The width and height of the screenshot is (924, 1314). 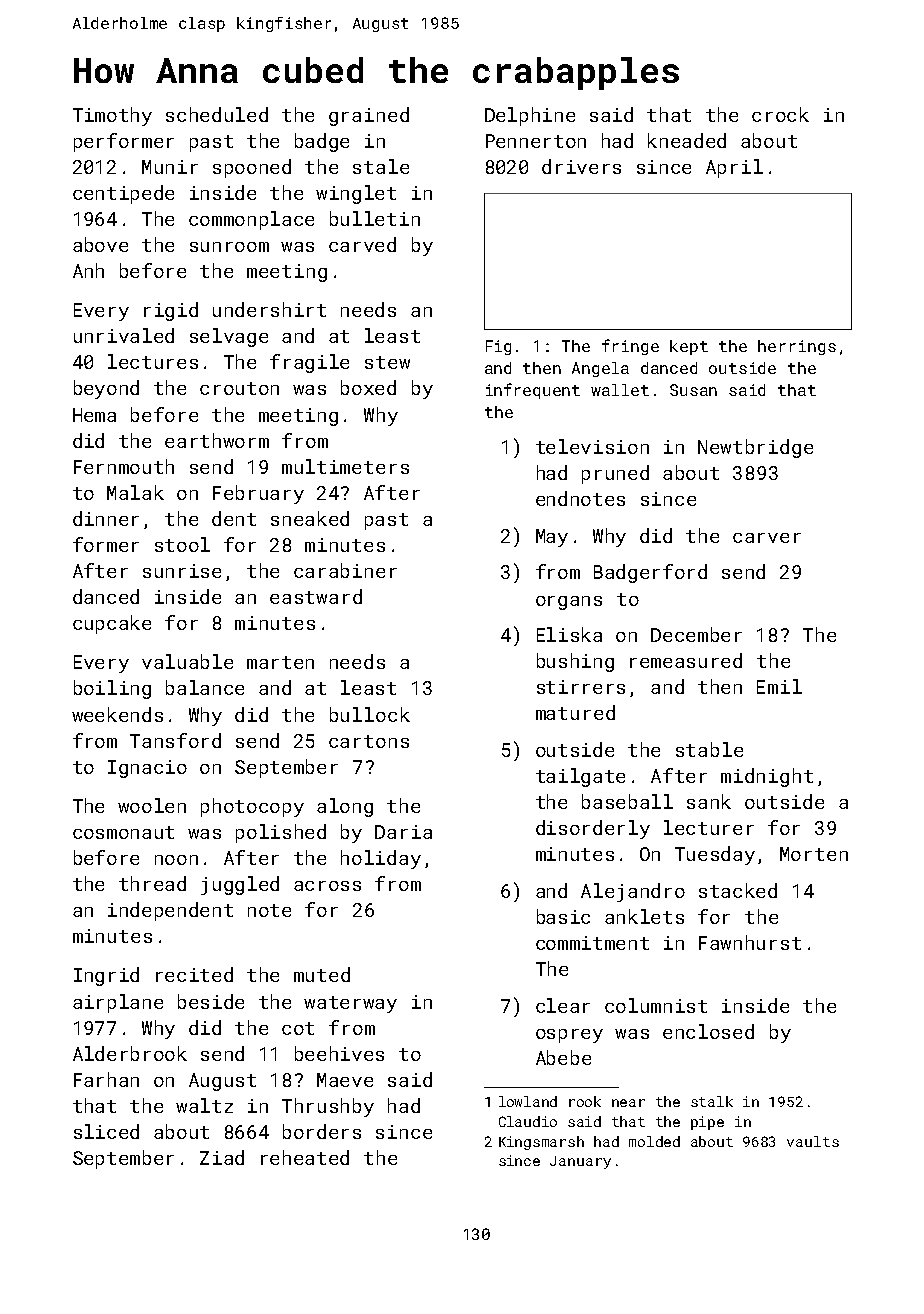 What do you see at coordinates (767, 777) in the screenshot?
I see `midnight` at bounding box center [767, 777].
